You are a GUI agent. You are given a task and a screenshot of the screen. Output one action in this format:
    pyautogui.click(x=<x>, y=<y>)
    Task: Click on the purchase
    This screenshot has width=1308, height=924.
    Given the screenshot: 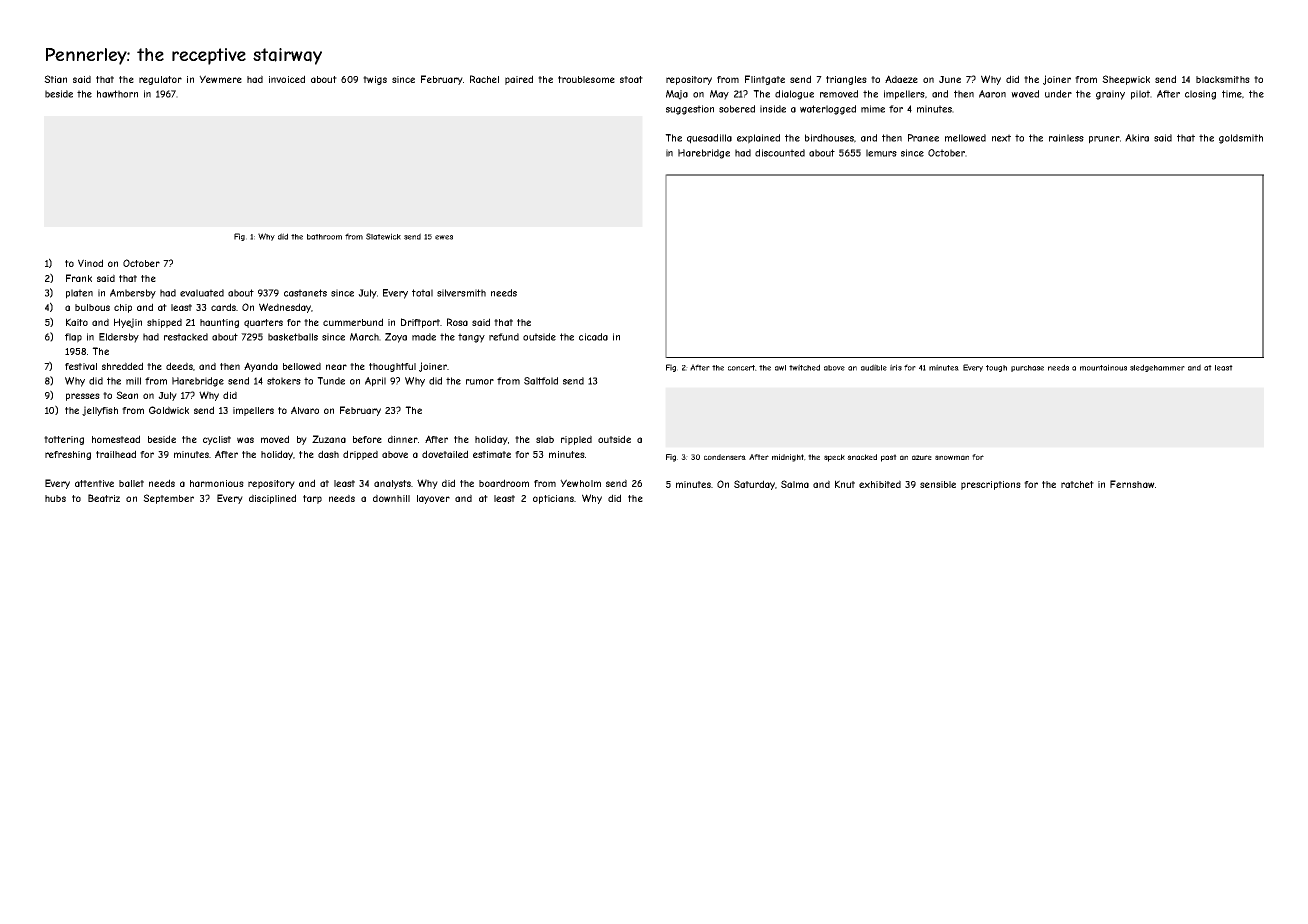 What is the action you would take?
    pyautogui.click(x=1027, y=368)
